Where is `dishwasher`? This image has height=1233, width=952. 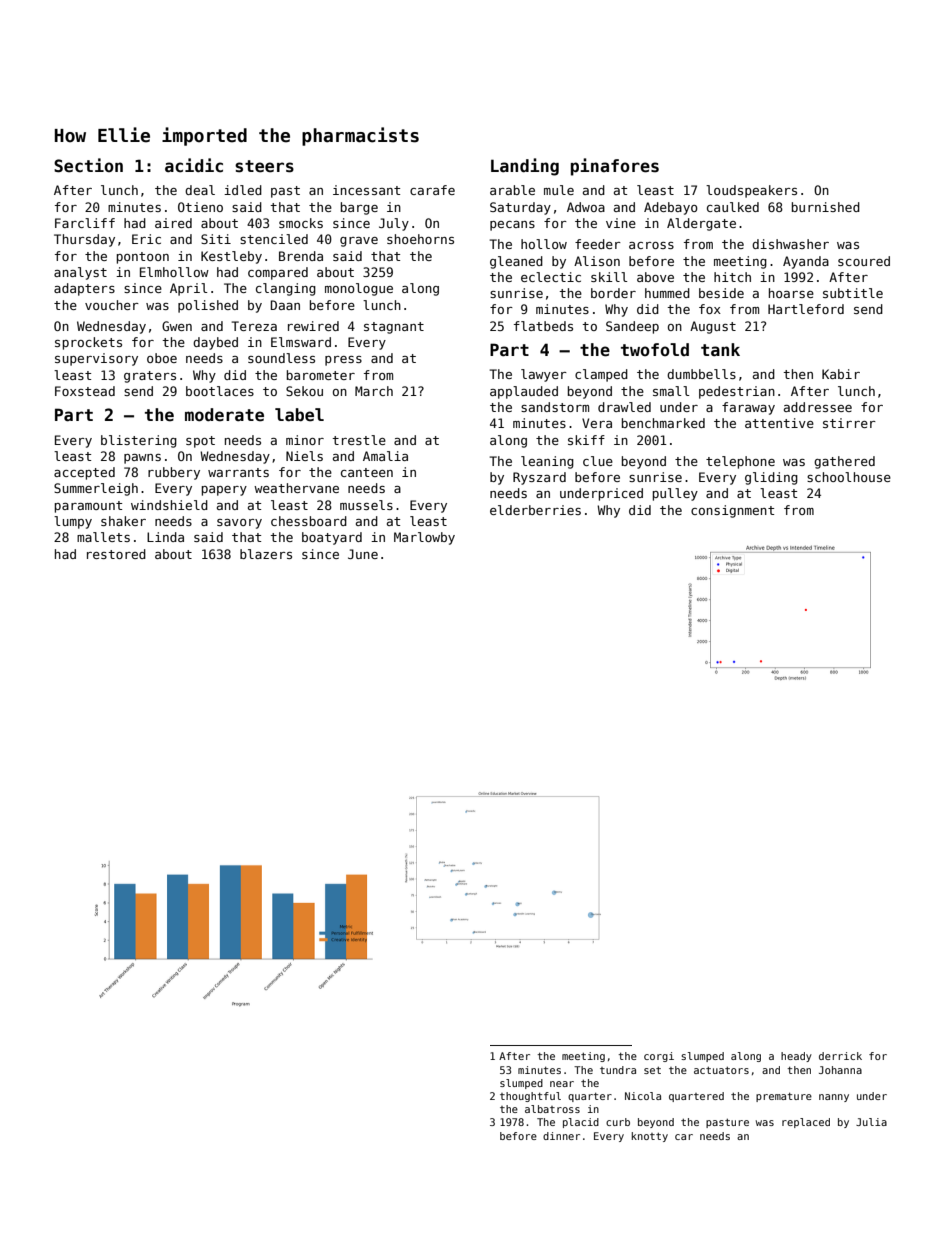 dishwasher is located at coordinates (790, 244).
